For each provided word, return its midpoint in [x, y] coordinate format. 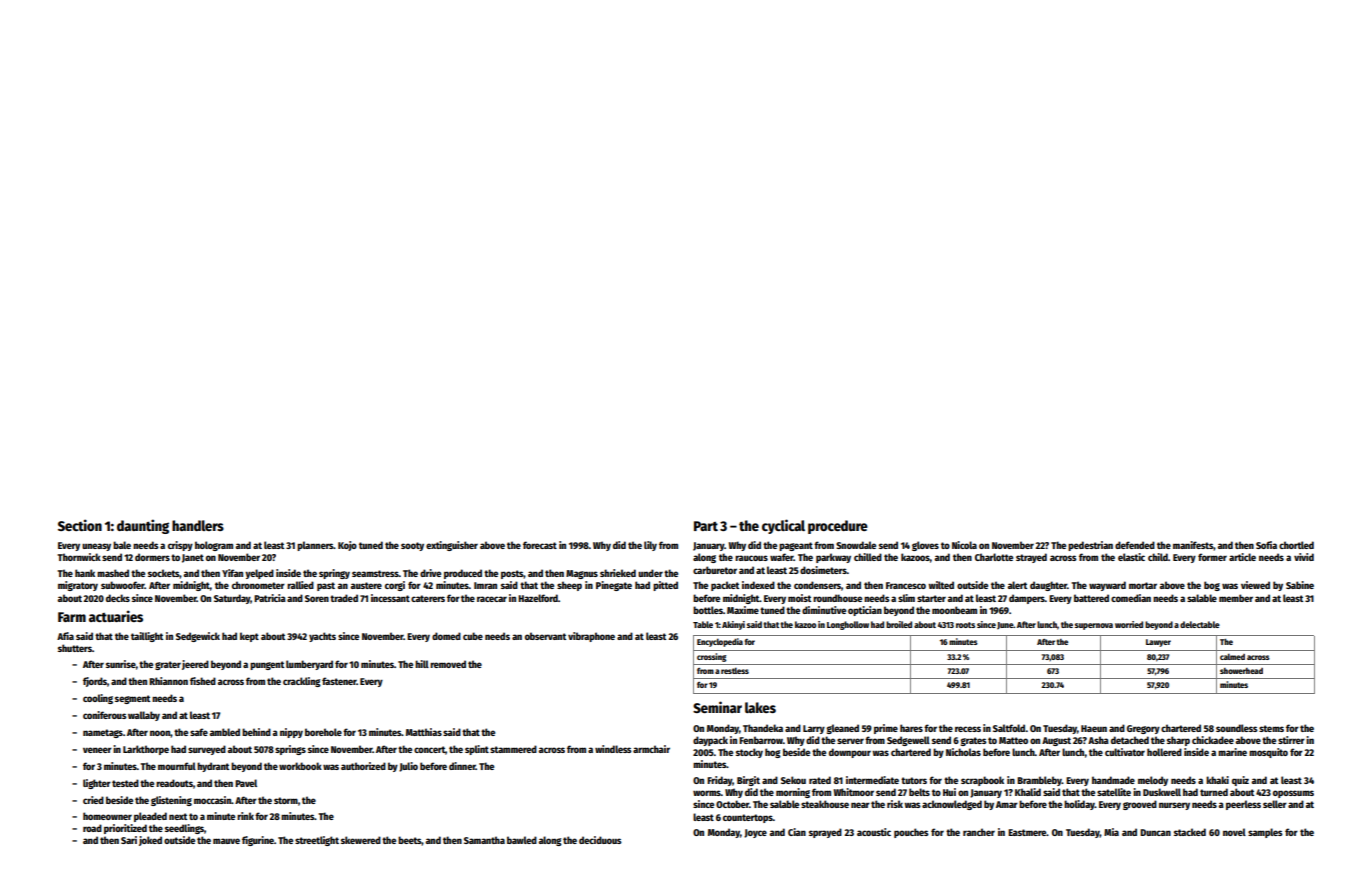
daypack [710, 741]
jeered [195, 665]
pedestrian [1090, 546]
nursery [1174, 806]
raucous [751, 558]
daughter [1048, 586]
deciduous [600, 840]
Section [80, 525]
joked [150, 841]
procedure [838, 527]
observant [545, 636]
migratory [78, 586]
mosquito [1268, 753]
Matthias [424, 732]
